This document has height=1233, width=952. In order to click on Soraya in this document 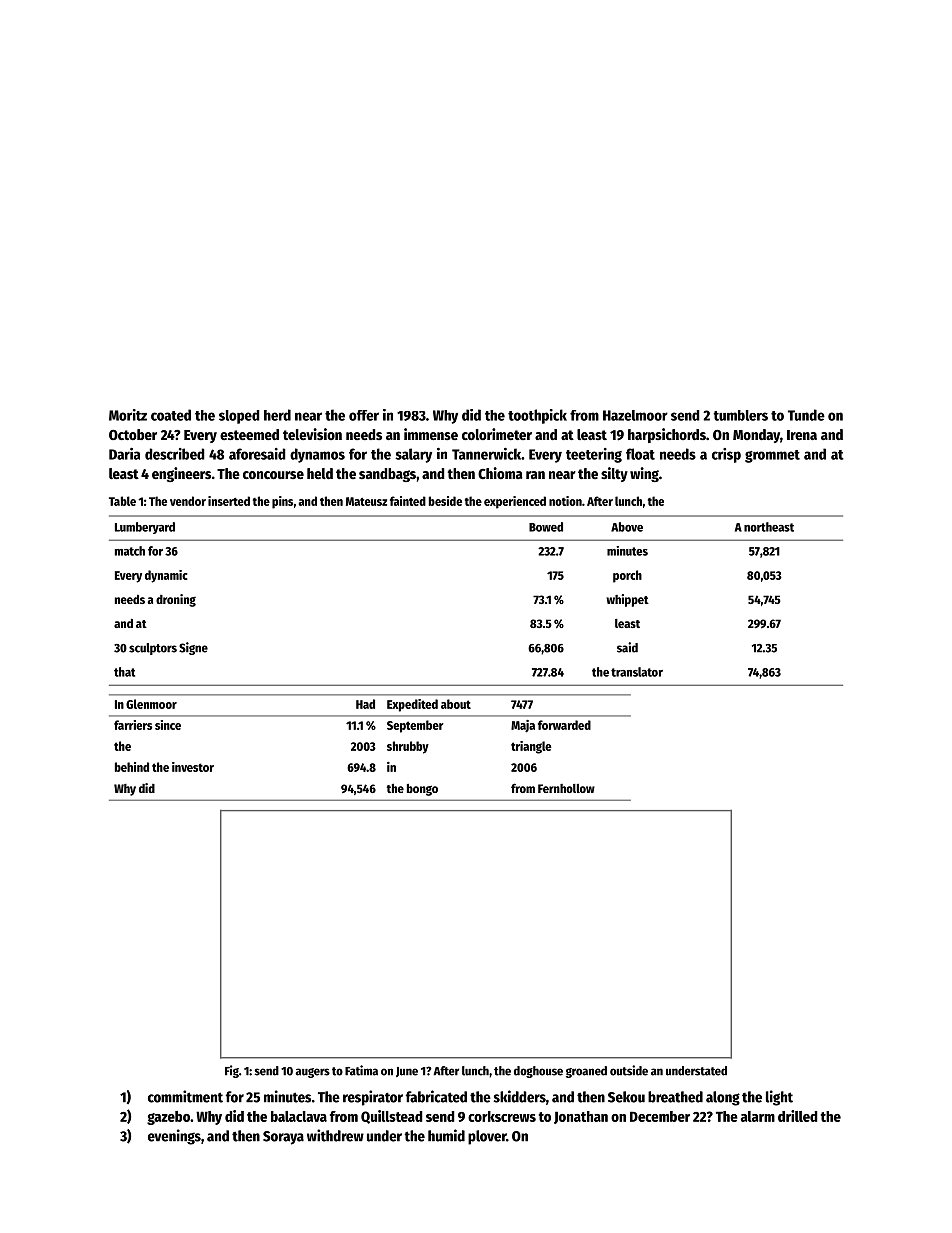, I will do `click(283, 1138)`.
